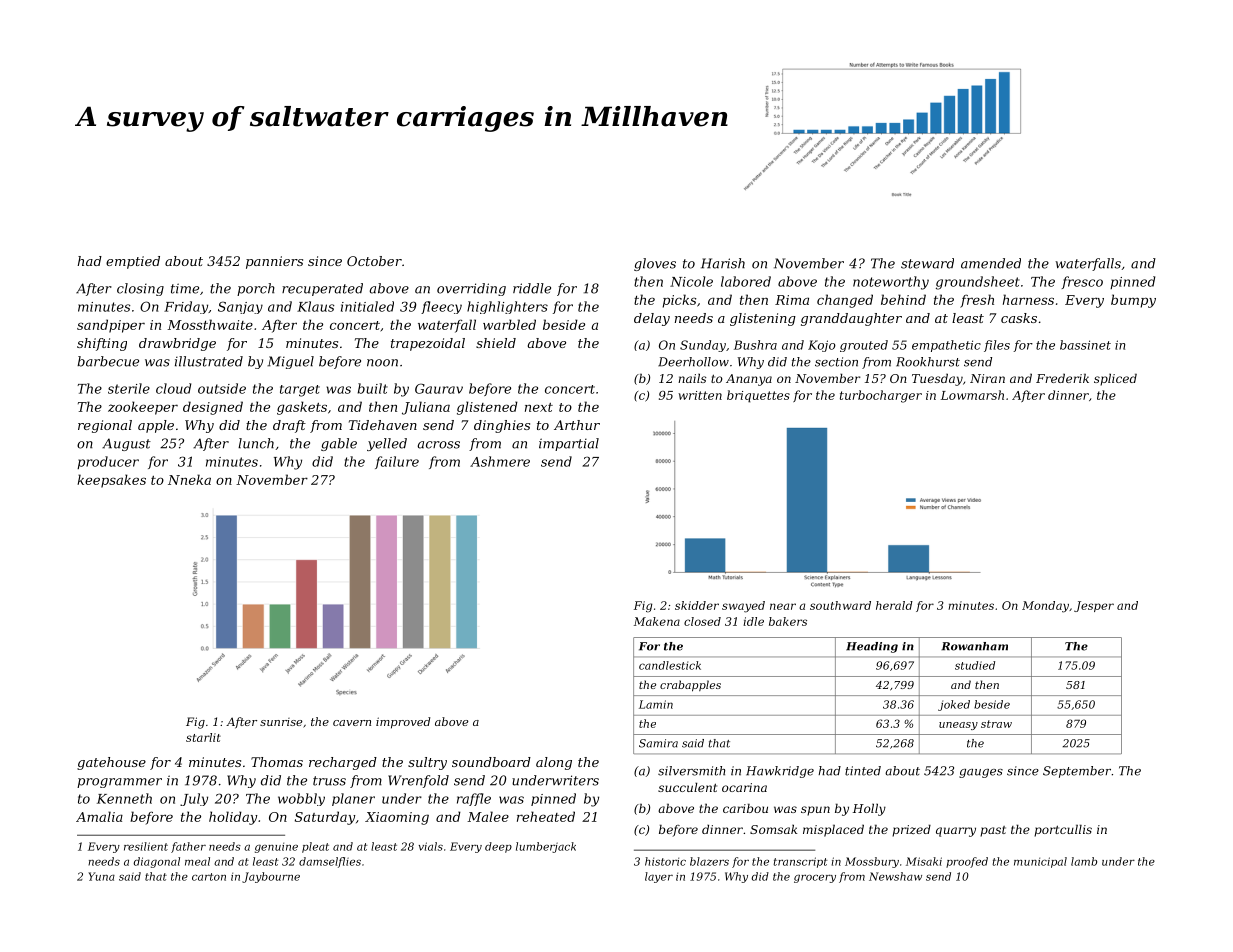 This image has height=952, width=1233. What do you see at coordinates (189, 479) in the image?
I see `Nneka` at bounding box center [189, 479].
